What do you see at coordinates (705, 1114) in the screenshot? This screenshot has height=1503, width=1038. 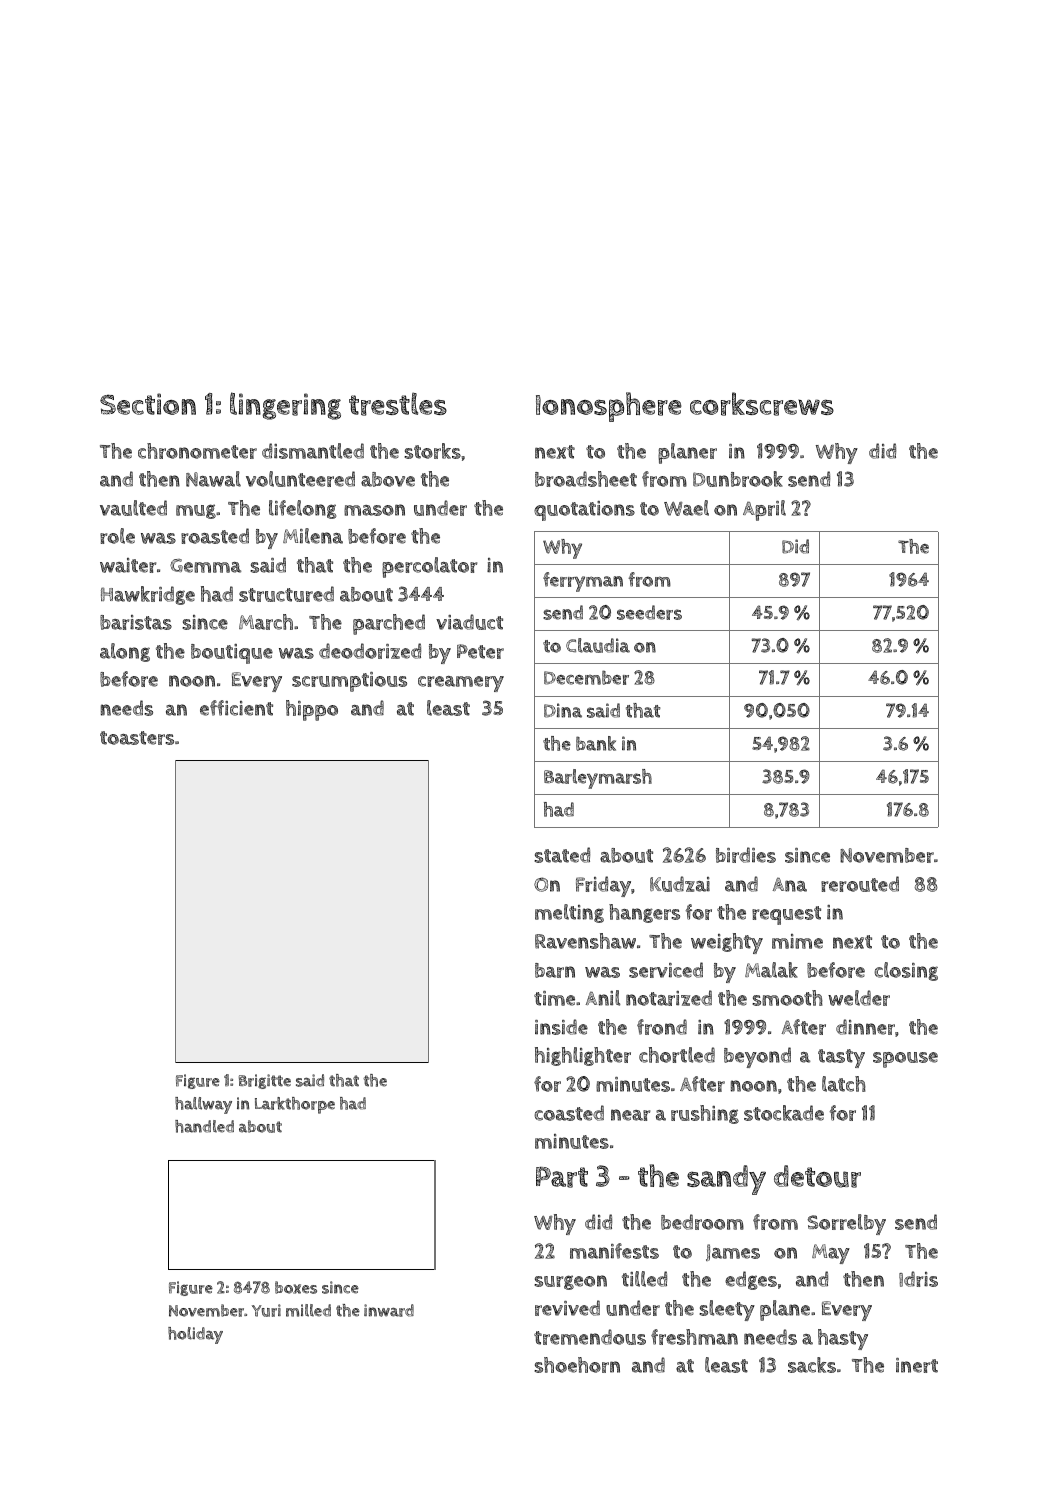 I see `rushing` at bounding box center [705, 1114].
